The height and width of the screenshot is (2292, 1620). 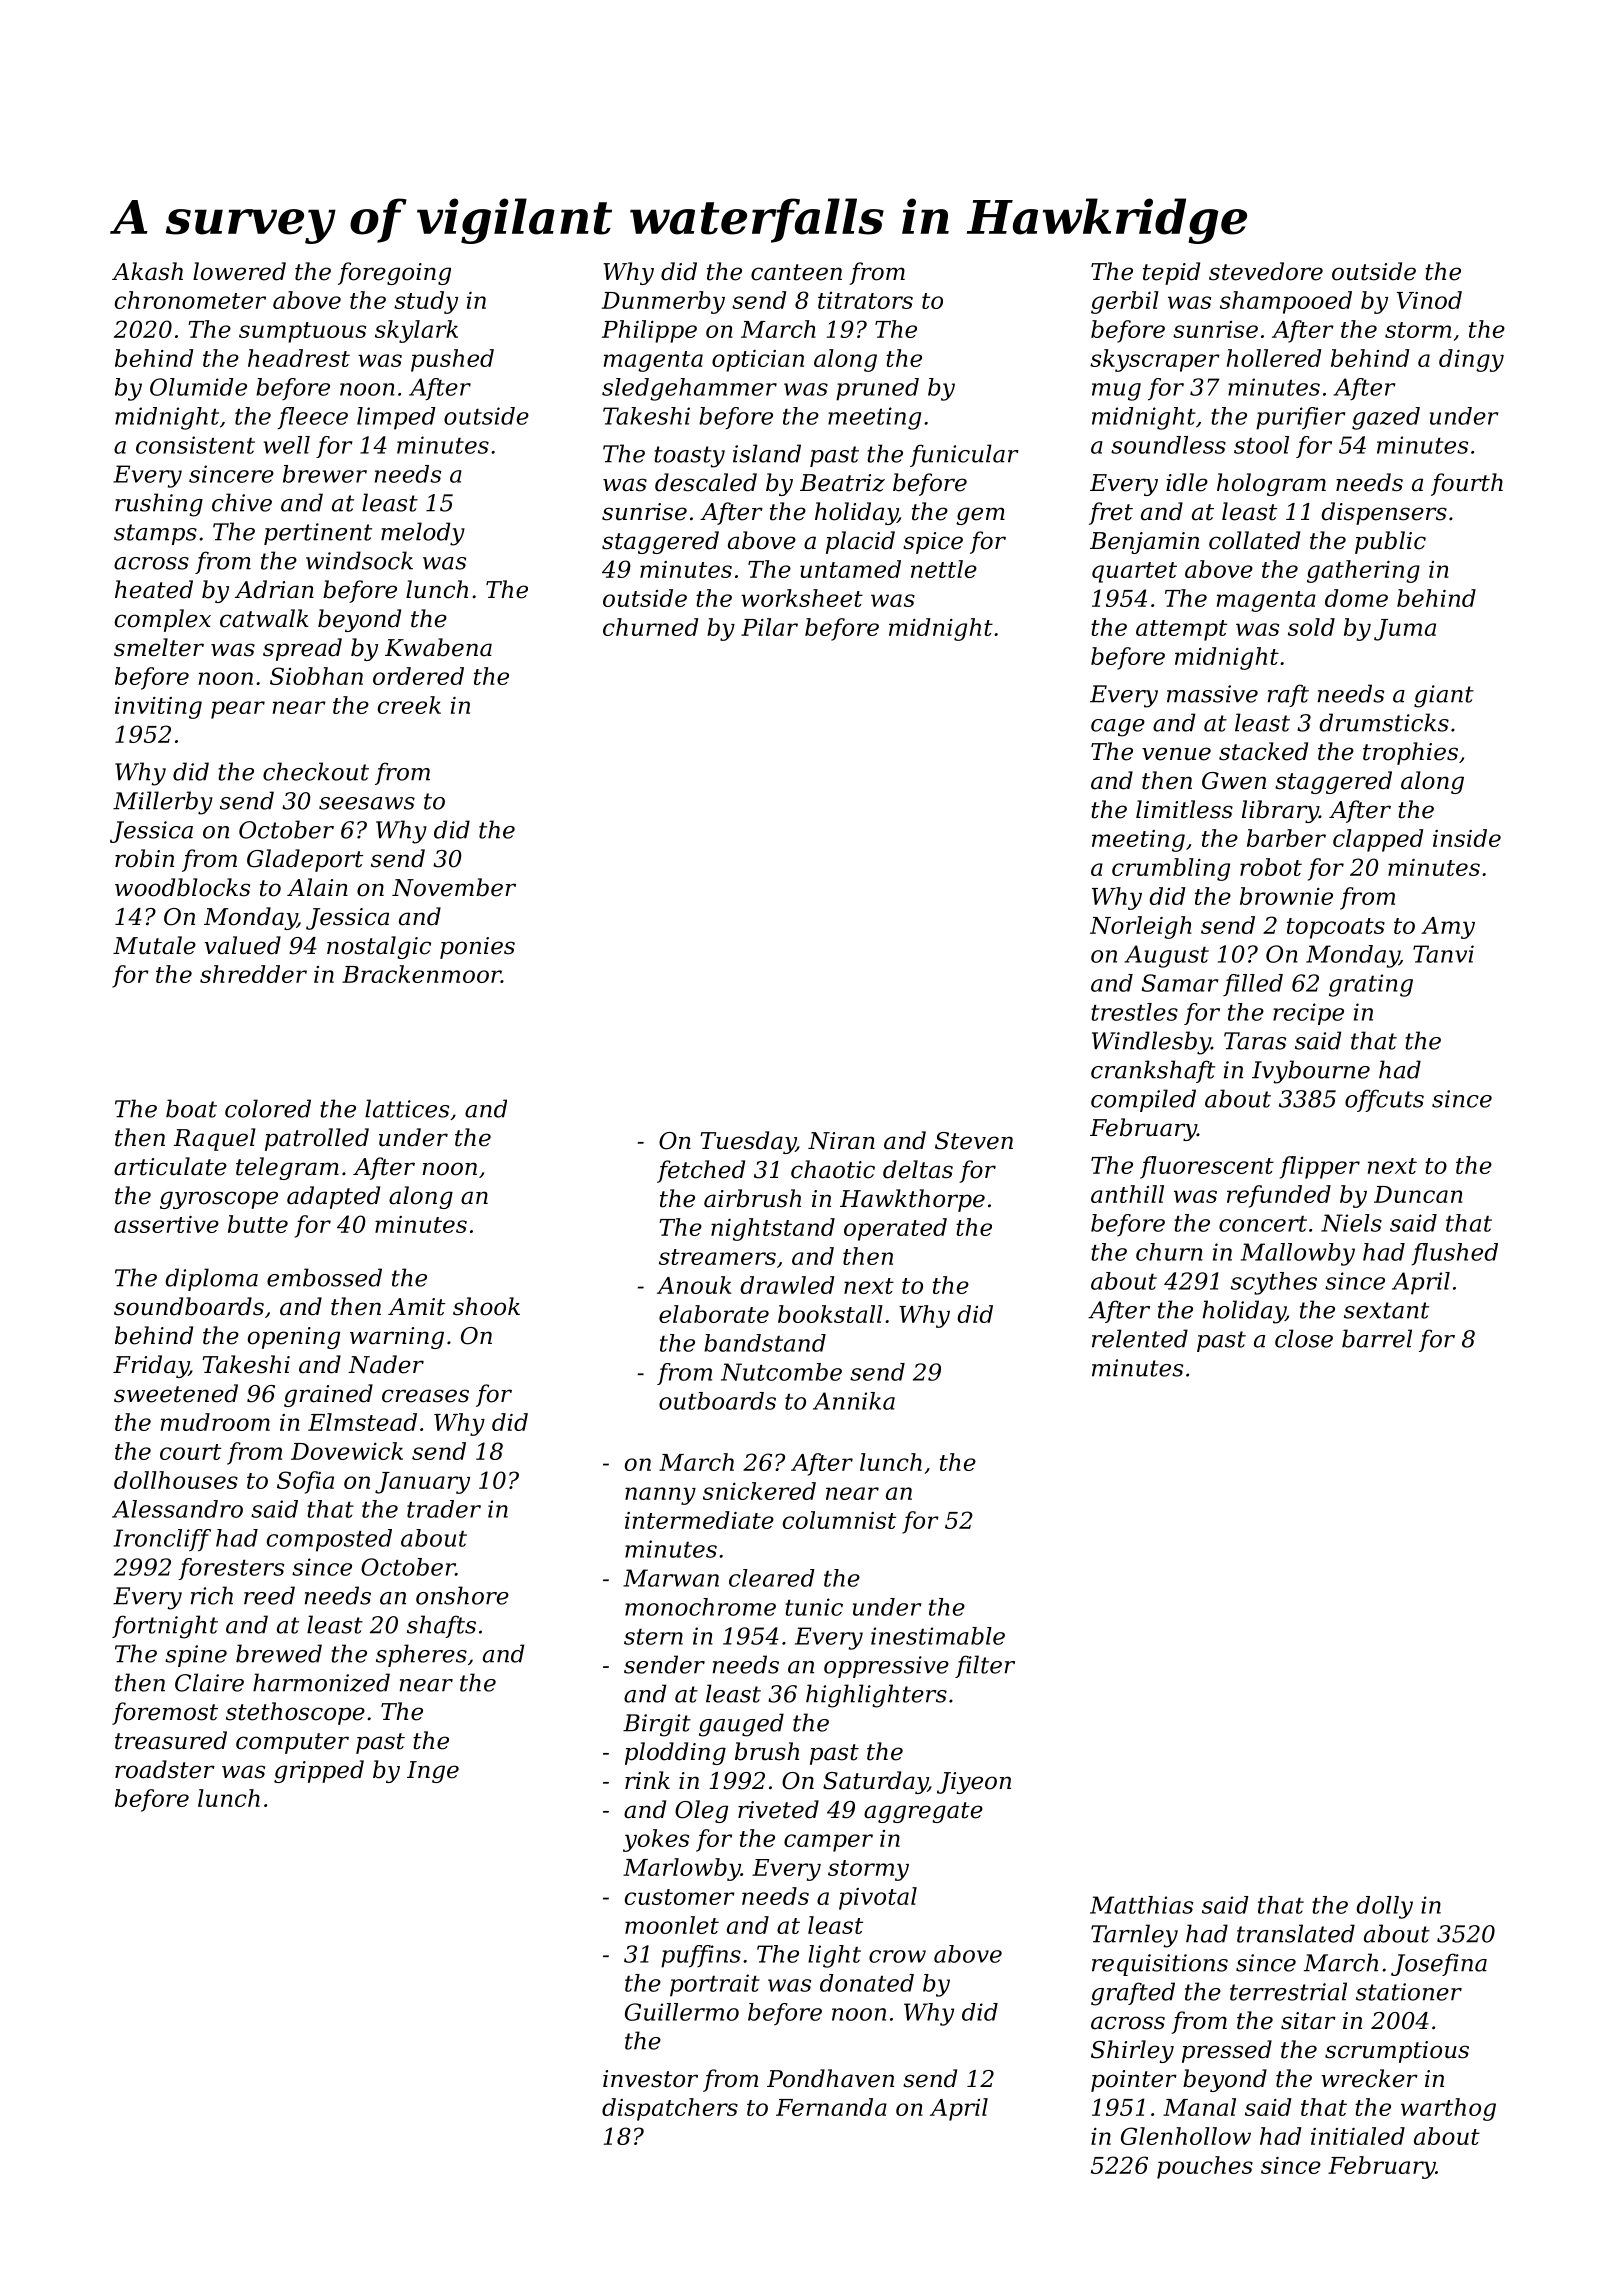 What do you see at coordinates (670, 2109) in the screenshot?
I see `dispatchers` at bounding box center [670, 2109].
